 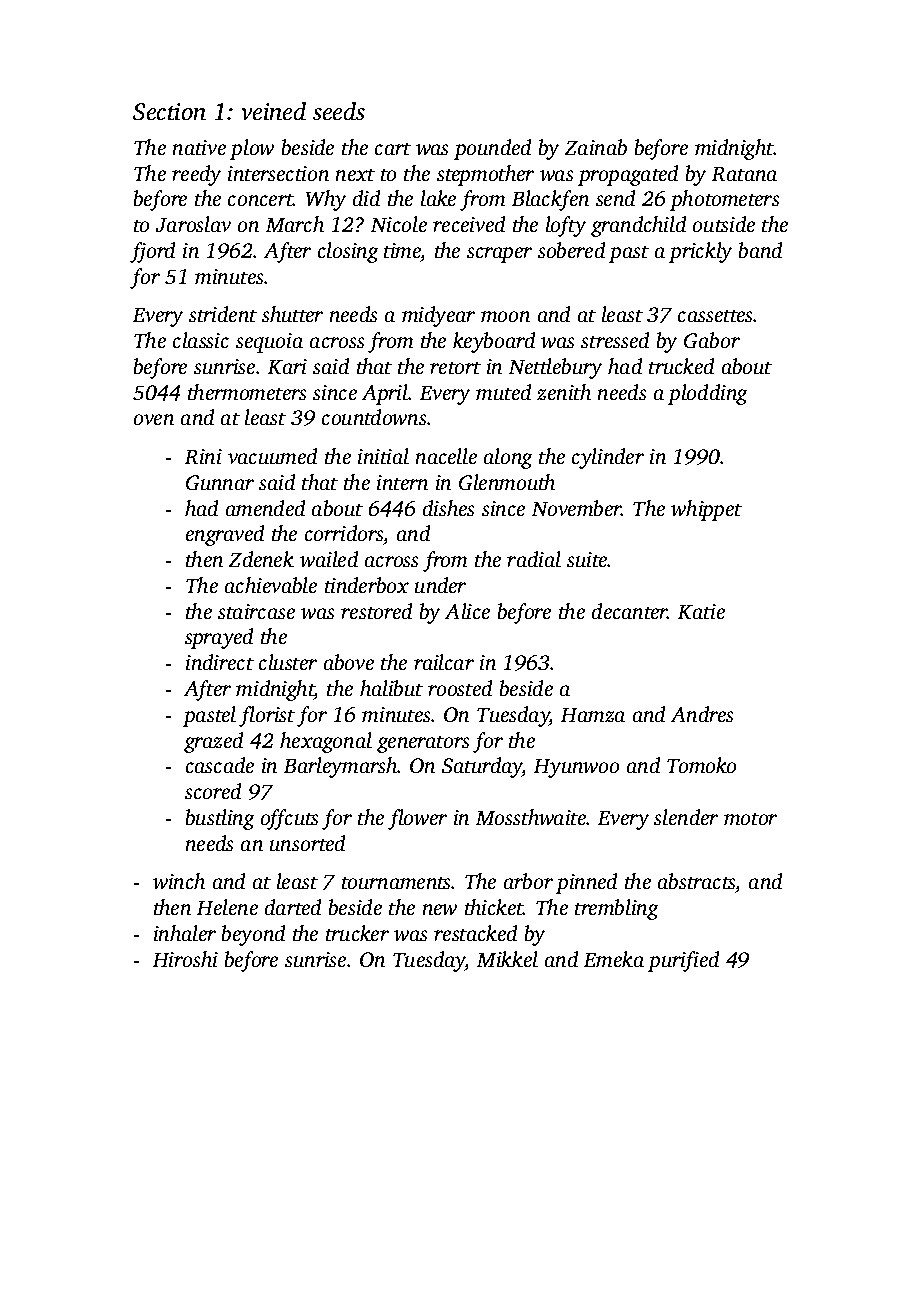 What do you see at coordinates (505, 316) in the screenshot?
I see `moon` at bounding box center [505, 316].
